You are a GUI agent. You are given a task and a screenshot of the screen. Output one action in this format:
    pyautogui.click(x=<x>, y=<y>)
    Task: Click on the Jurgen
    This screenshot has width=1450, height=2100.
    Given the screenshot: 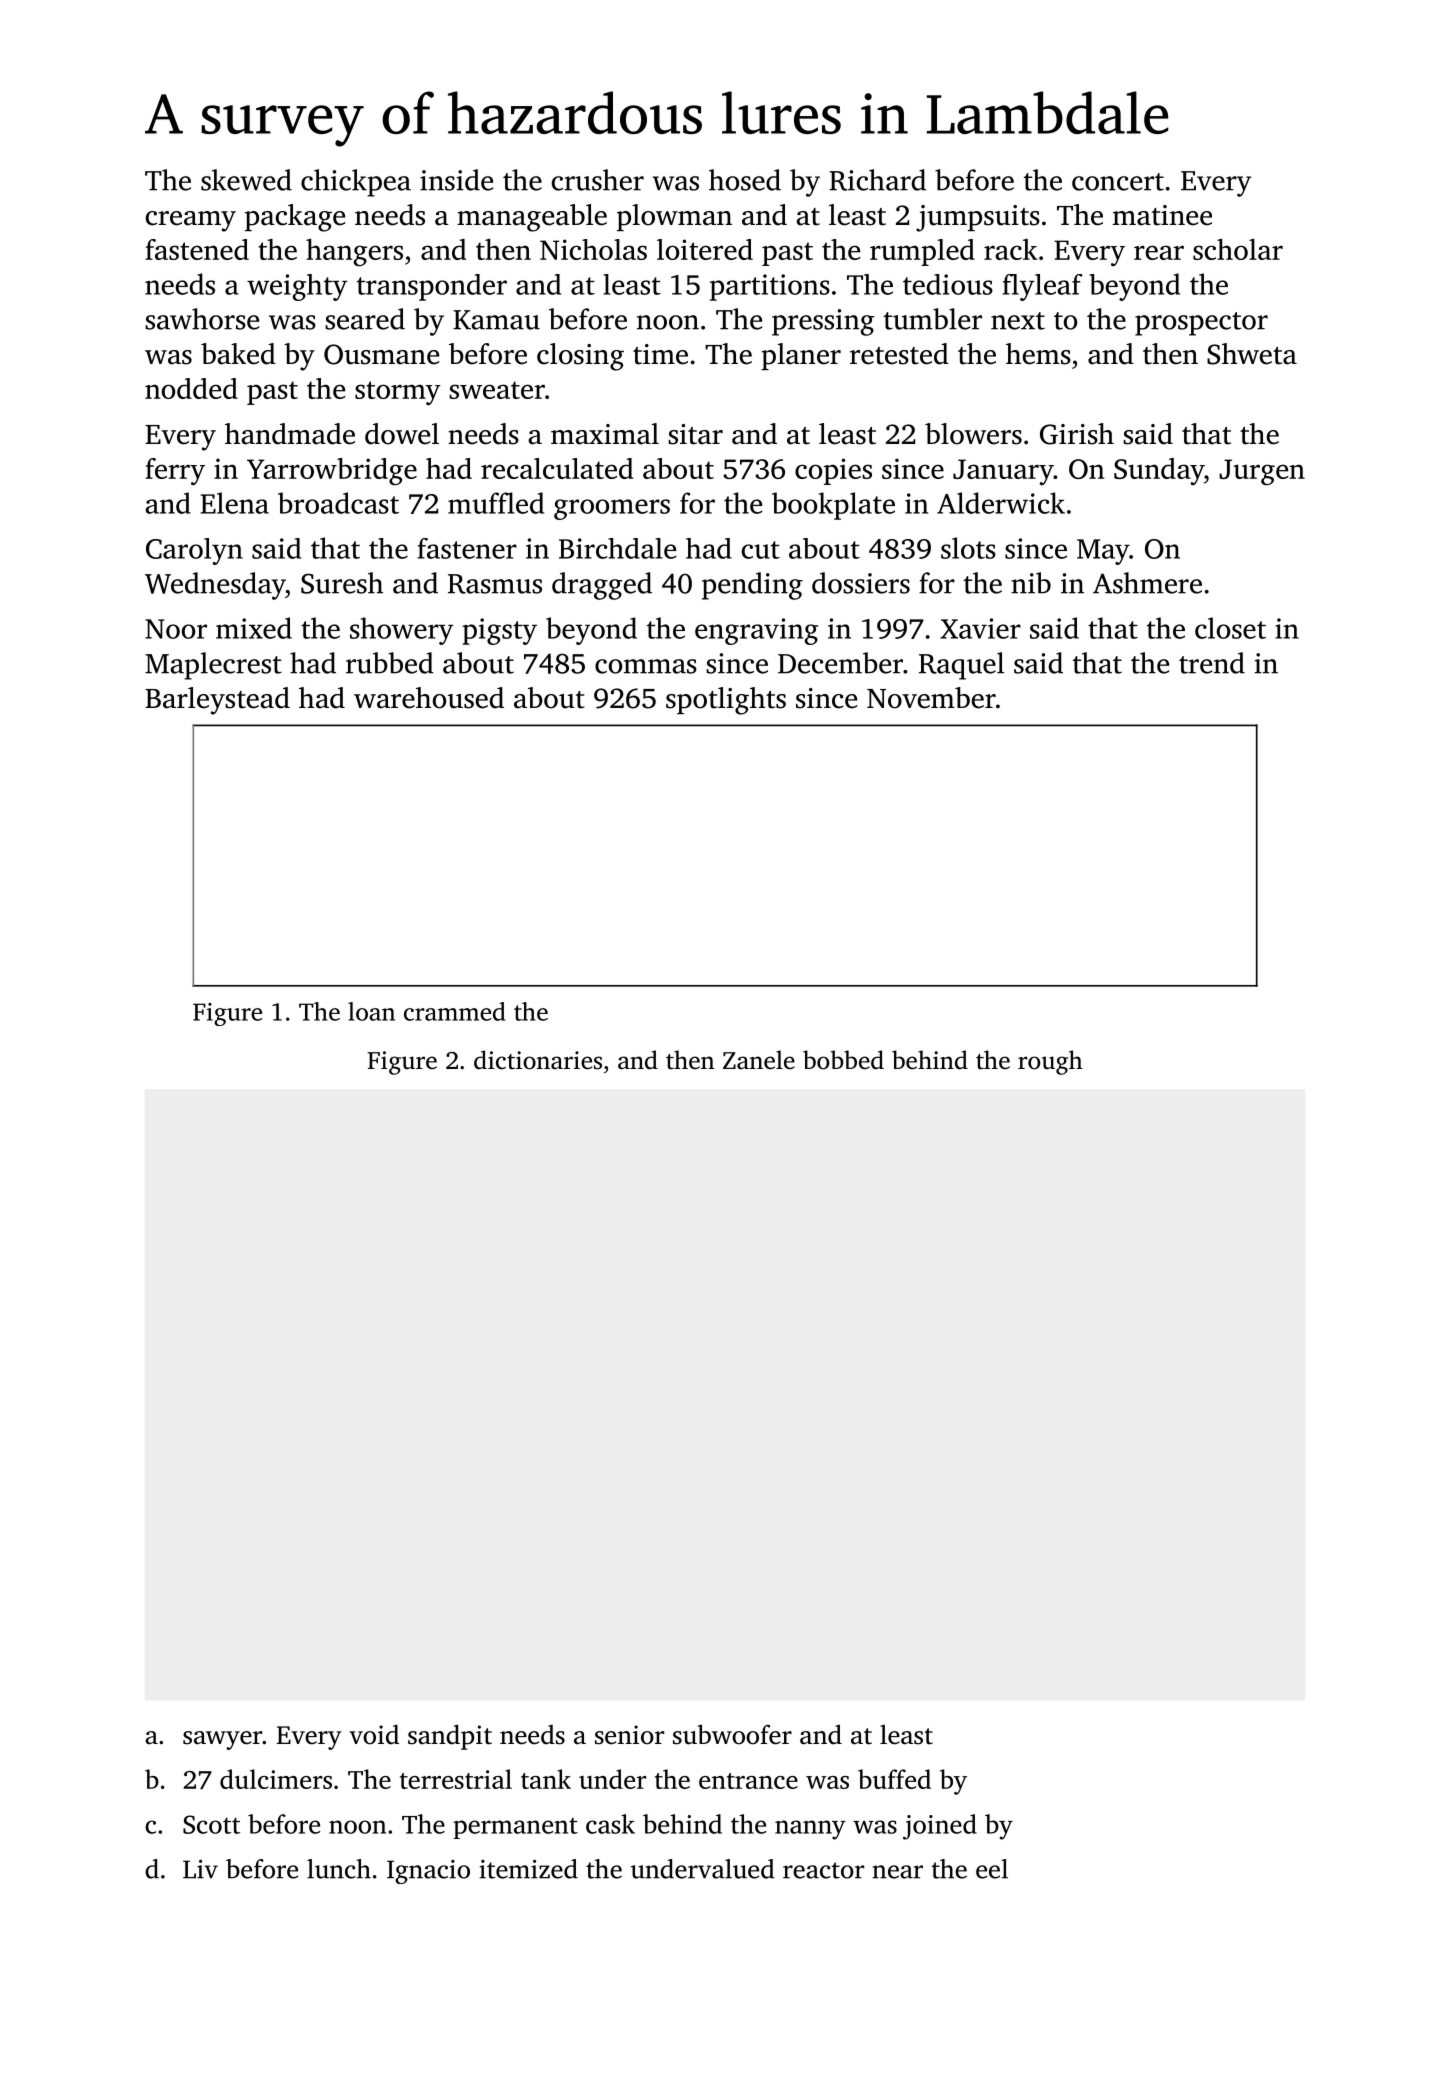 What is the action you would take?
    pyautogui.click(x=1262, y=472)
